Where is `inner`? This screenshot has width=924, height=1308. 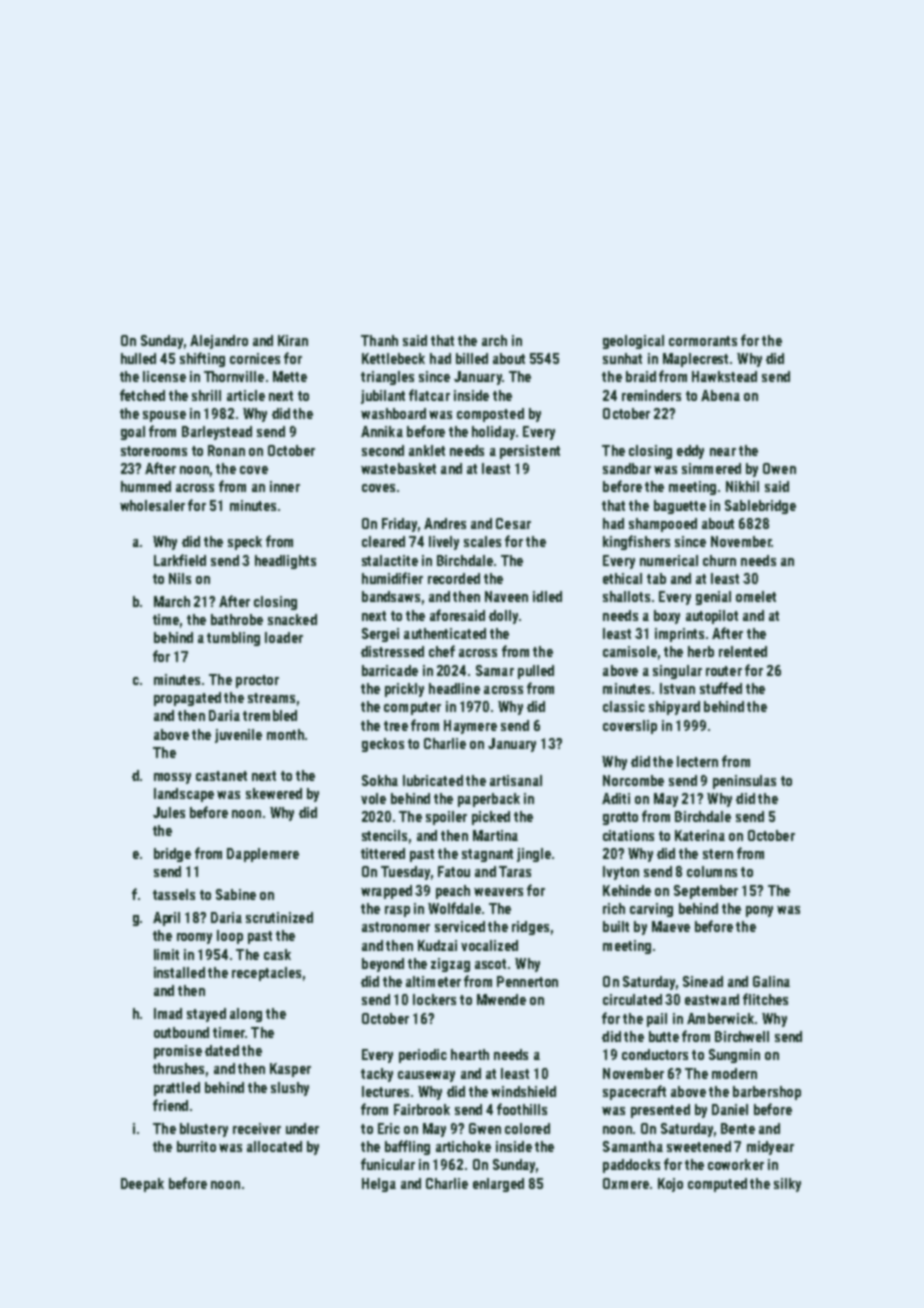
inner is located at coordinates (285, 486).
